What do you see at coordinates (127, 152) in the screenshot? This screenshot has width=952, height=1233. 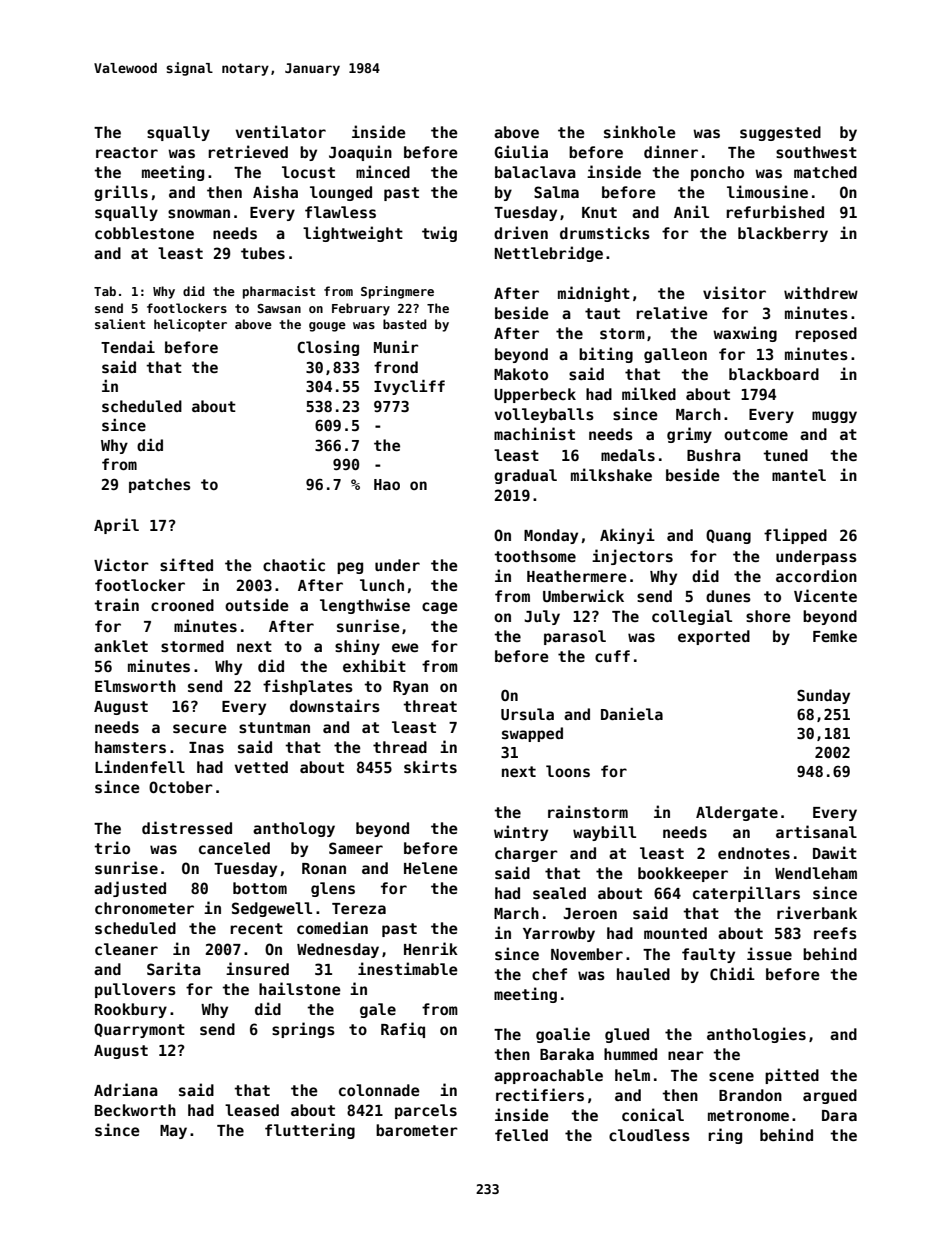 I see `reactor` at bounding box center [127, 152].
